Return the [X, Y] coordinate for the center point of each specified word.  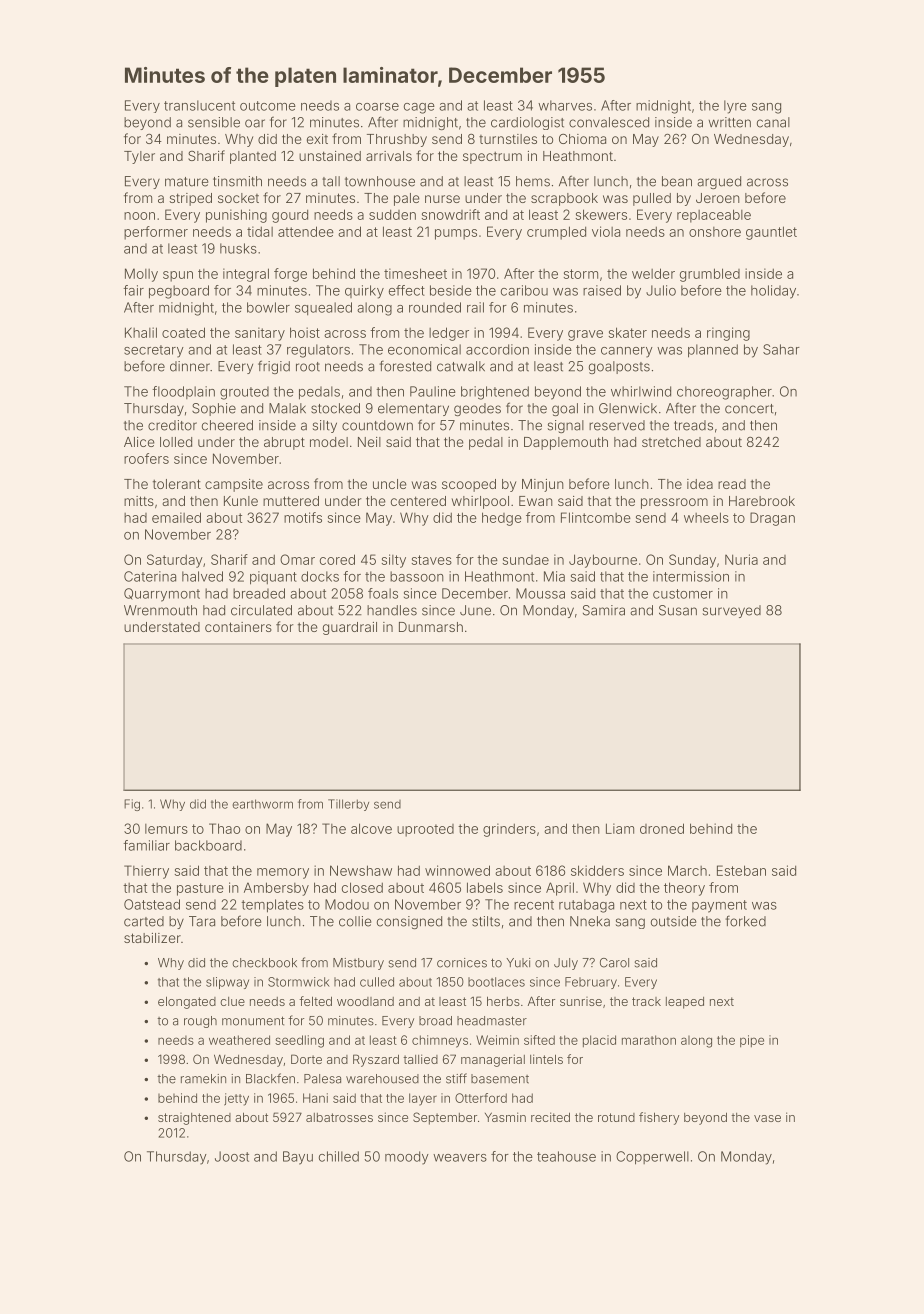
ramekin [203, 1079]
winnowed [457, 870]
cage [419, 108]
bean [677, 181]
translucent [199, 105]
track [646, 1001]
